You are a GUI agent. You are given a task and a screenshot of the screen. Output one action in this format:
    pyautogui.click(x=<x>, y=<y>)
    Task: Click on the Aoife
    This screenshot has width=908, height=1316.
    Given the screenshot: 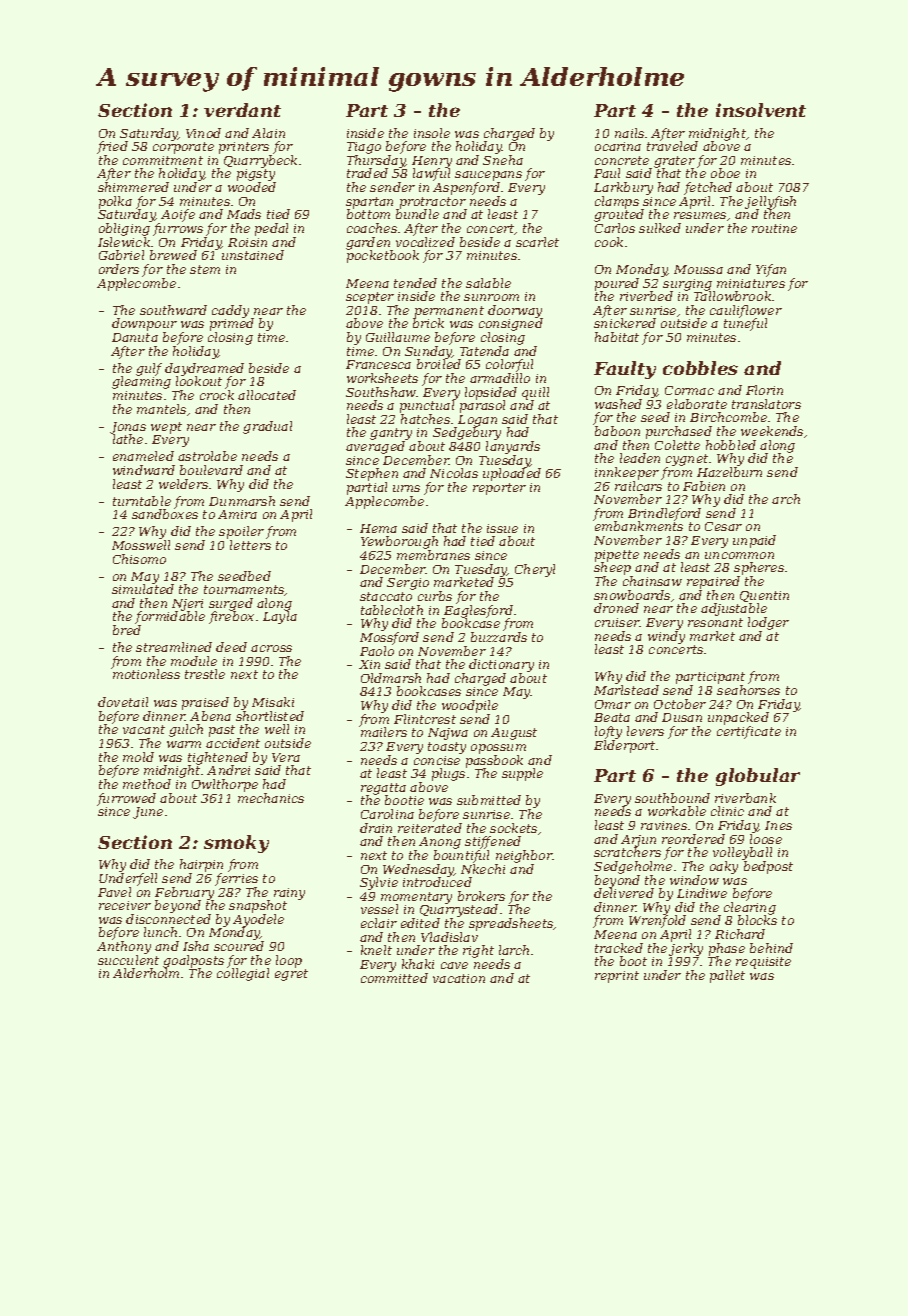 What is the action you would take?
    pyautogui.click(x=178, y=215)
